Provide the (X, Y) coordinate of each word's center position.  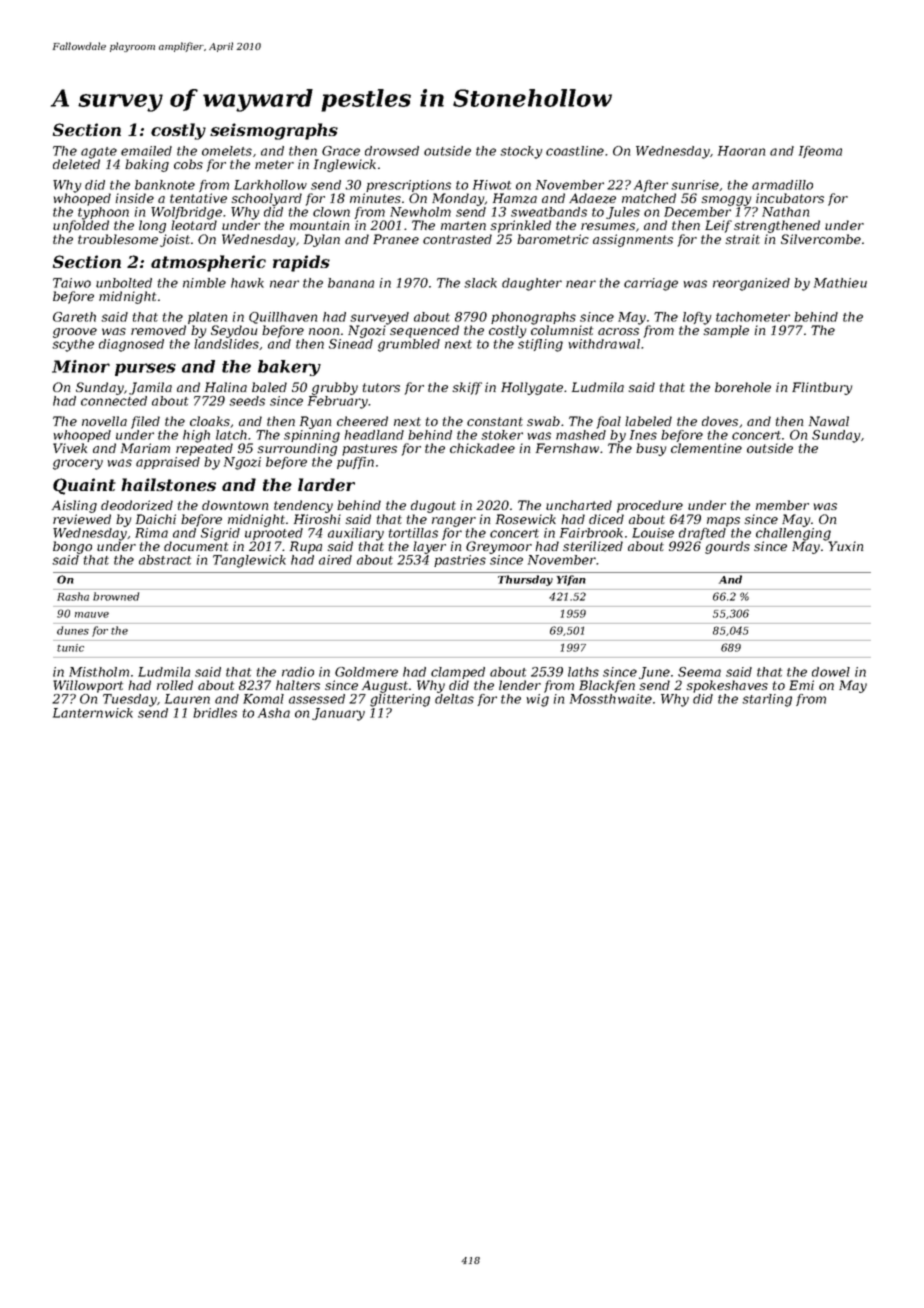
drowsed (392, 151)
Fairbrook (591, 533)
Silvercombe (821, 239)
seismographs (274, 131)
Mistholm (99, 672)
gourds (727, 547)
